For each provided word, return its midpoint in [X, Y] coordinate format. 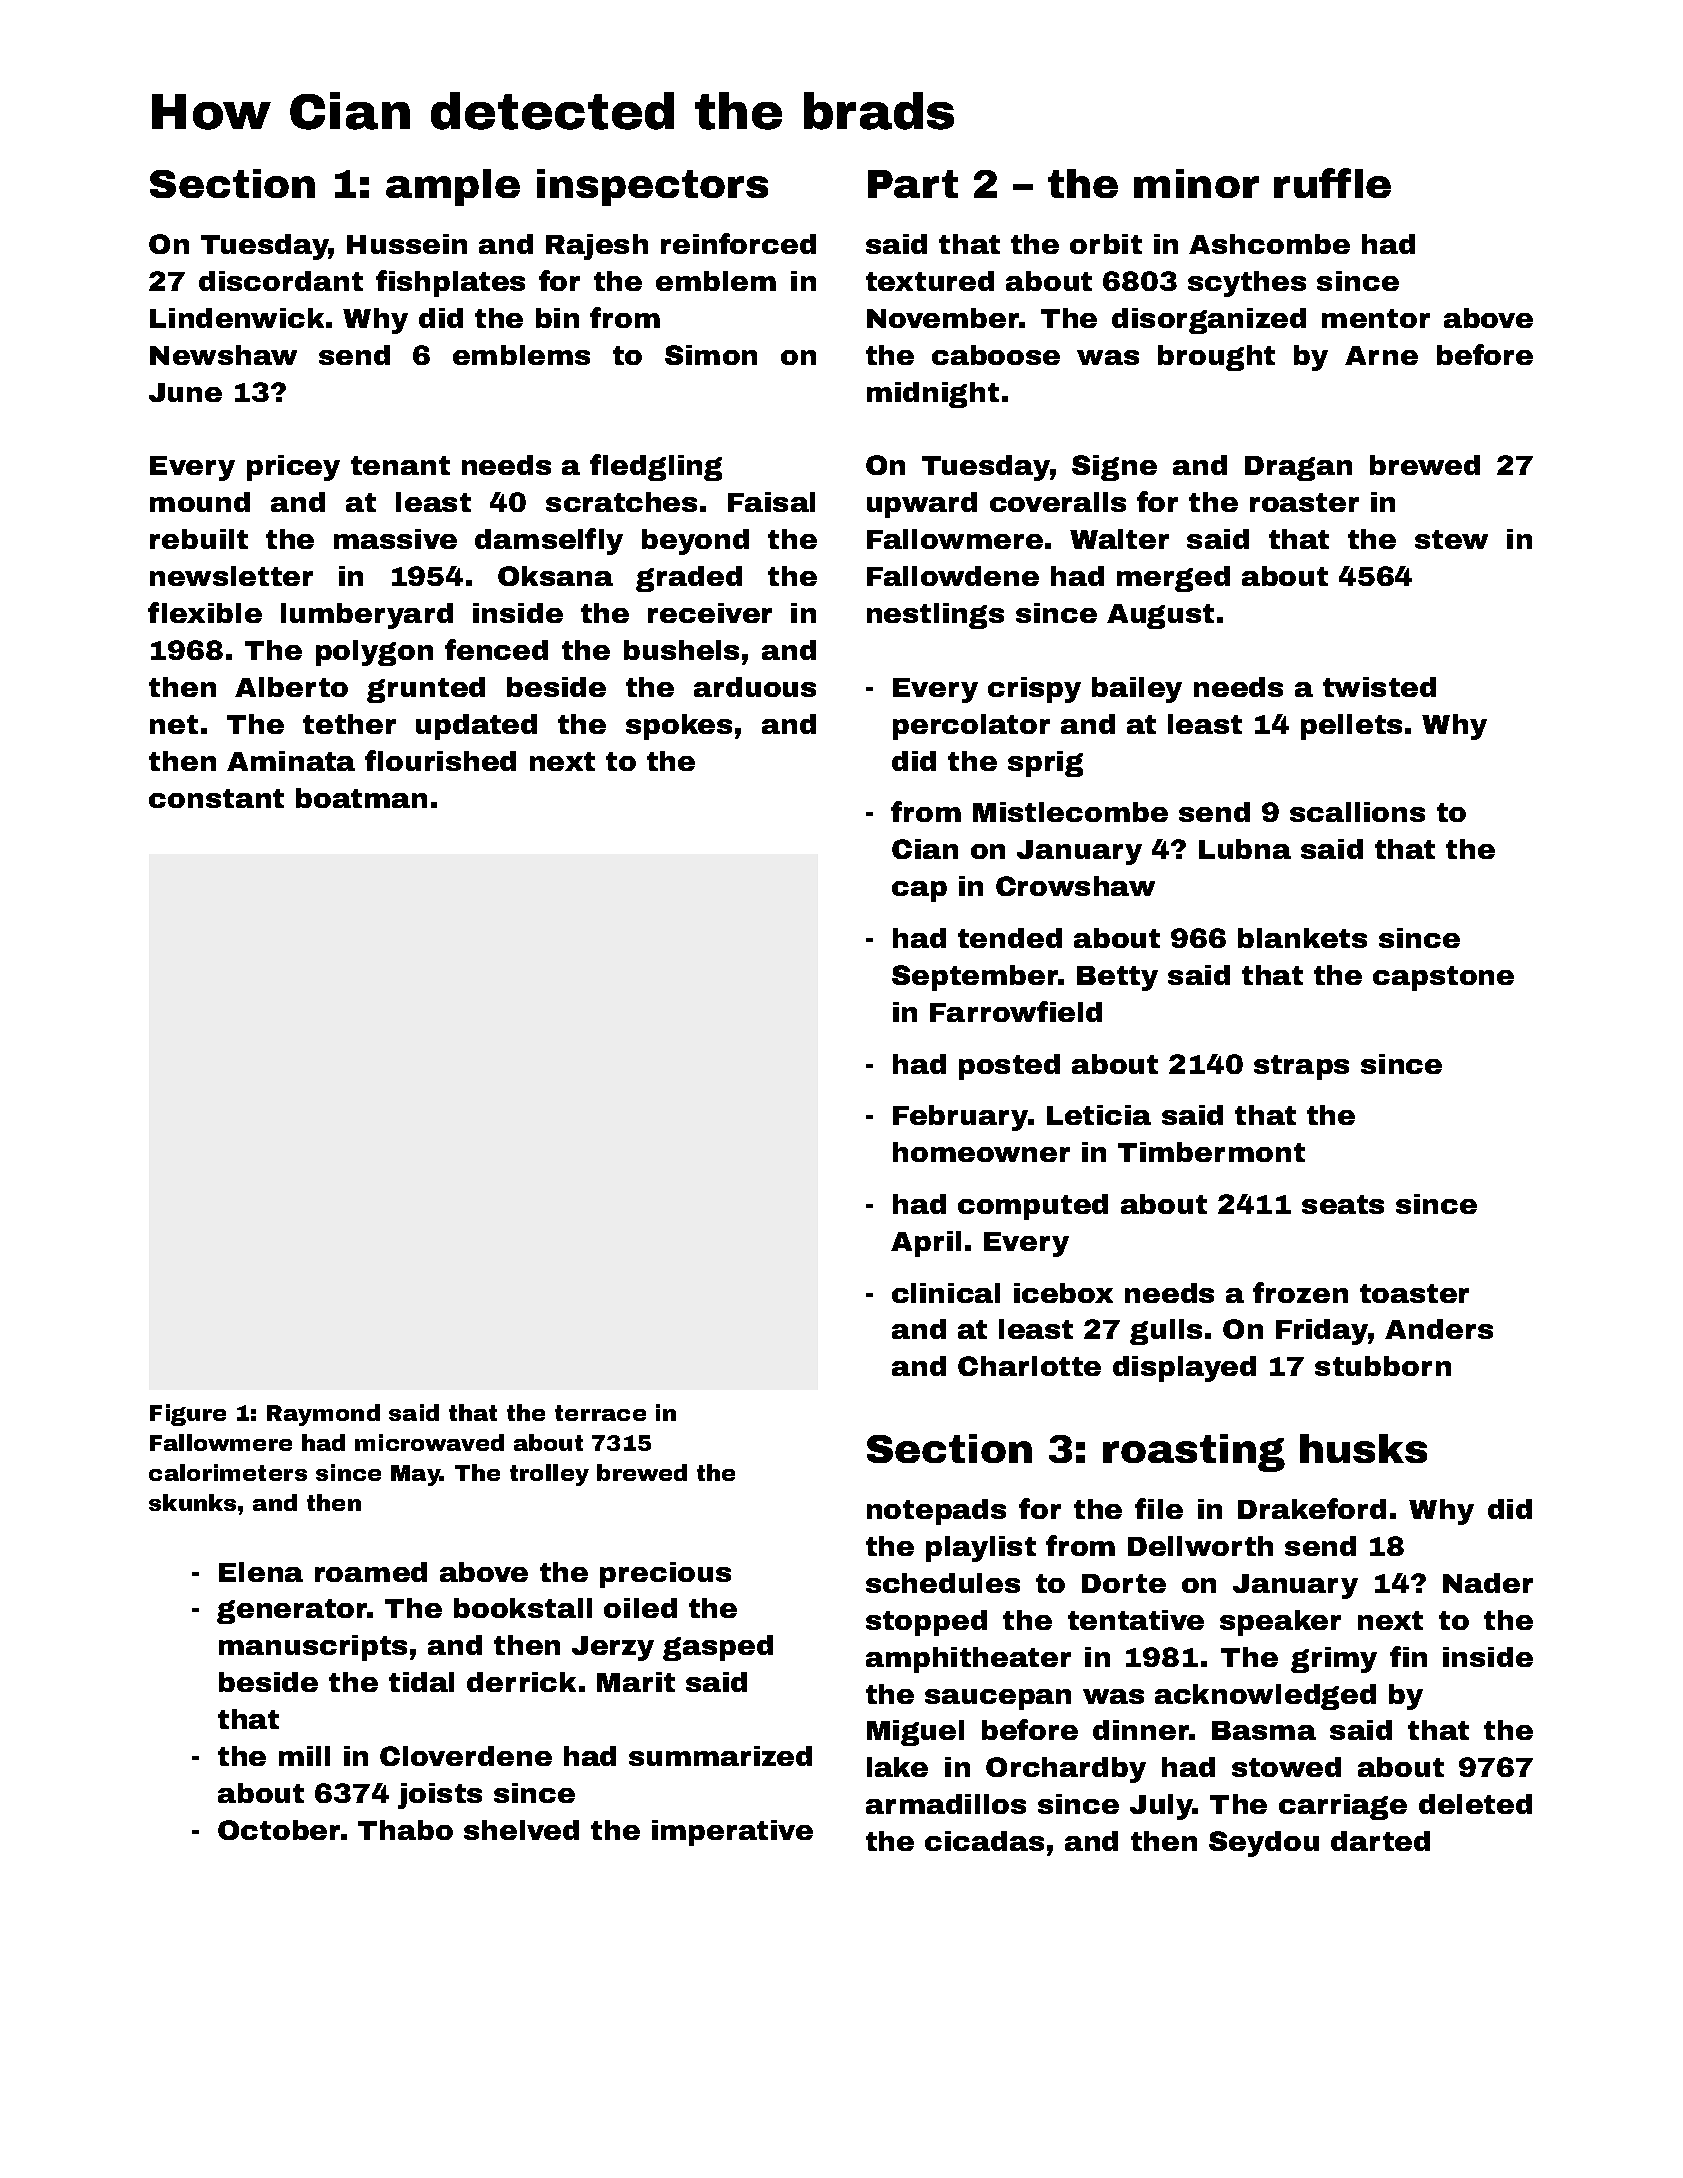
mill [304, 1756]
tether [349, 724]
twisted [1379, 687]
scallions [1357, 812]
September [975, 978]
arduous [755, 687]
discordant [281, 281]
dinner [1141, 1730]
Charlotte [1029, 1366]
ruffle [1332, 183]
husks [1363, 1448]
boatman [361, 798]
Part [913, 184]
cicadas [984, 1841]
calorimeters [228, 1472]
